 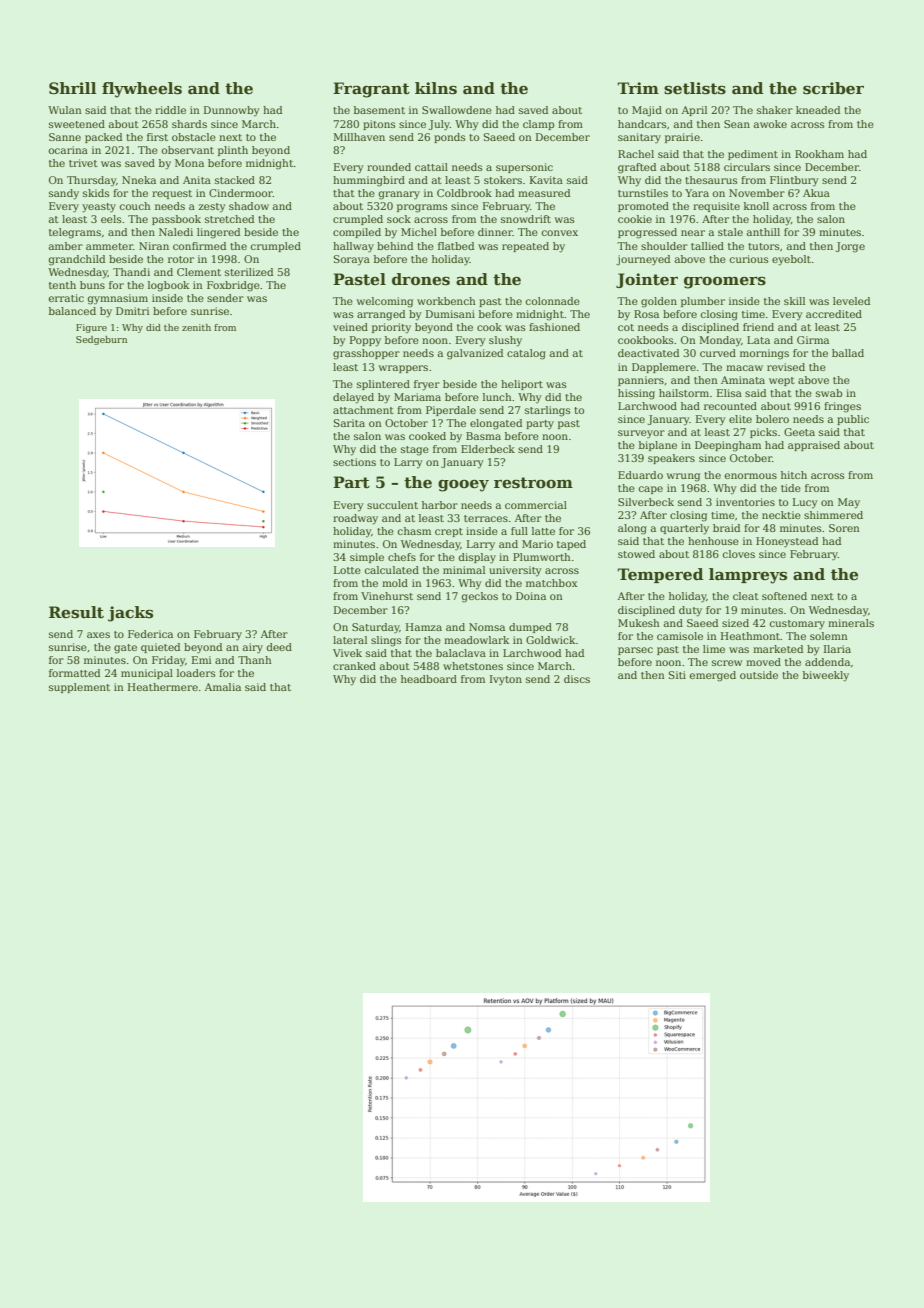 What do you see at coordinates (76, 612) in the screenshot?
I see `Result` at bounding box center [76, 612].
